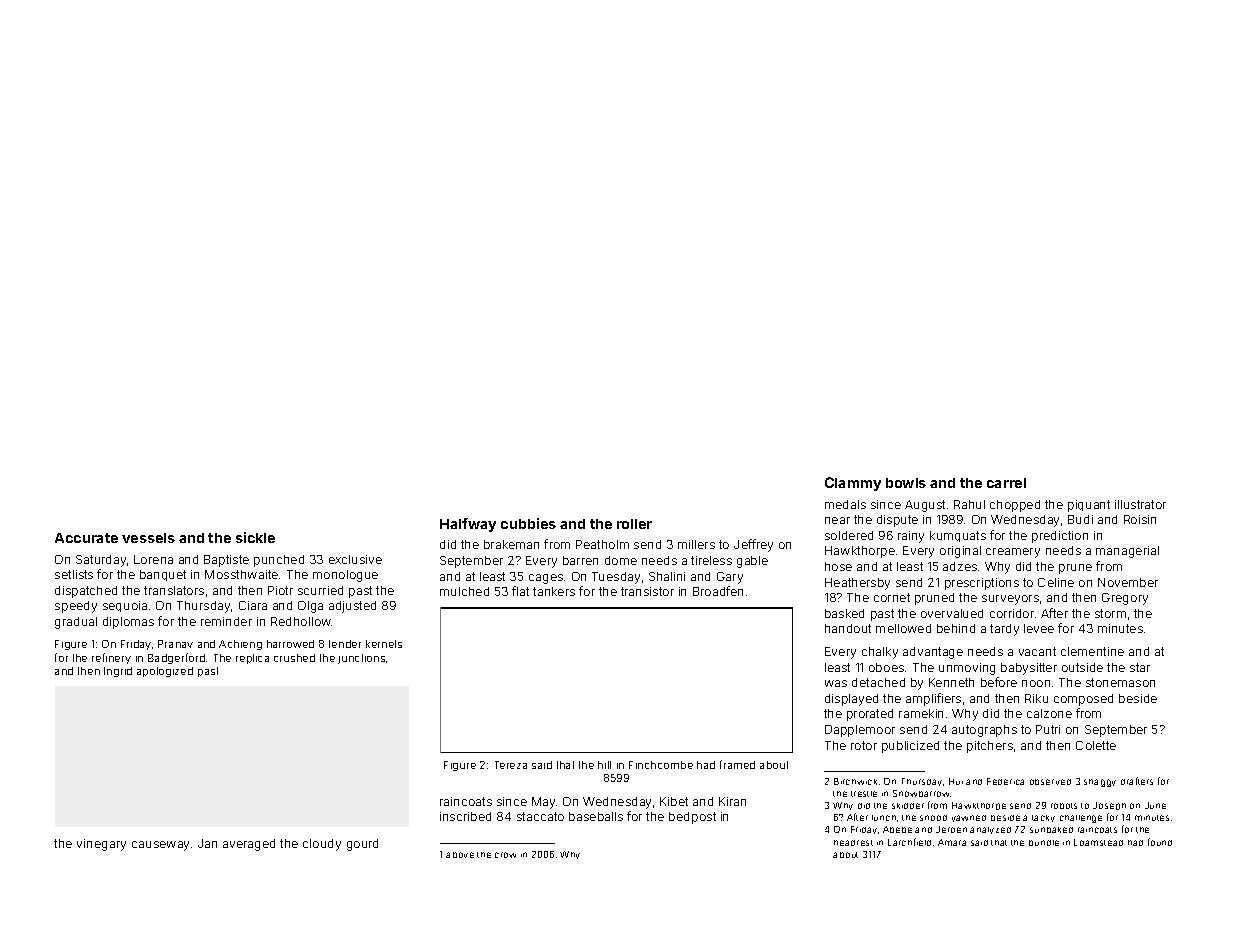  What do you see at coordinates (76, 623) in the document?
I see `gradual` at bounding box center [76, 623].
